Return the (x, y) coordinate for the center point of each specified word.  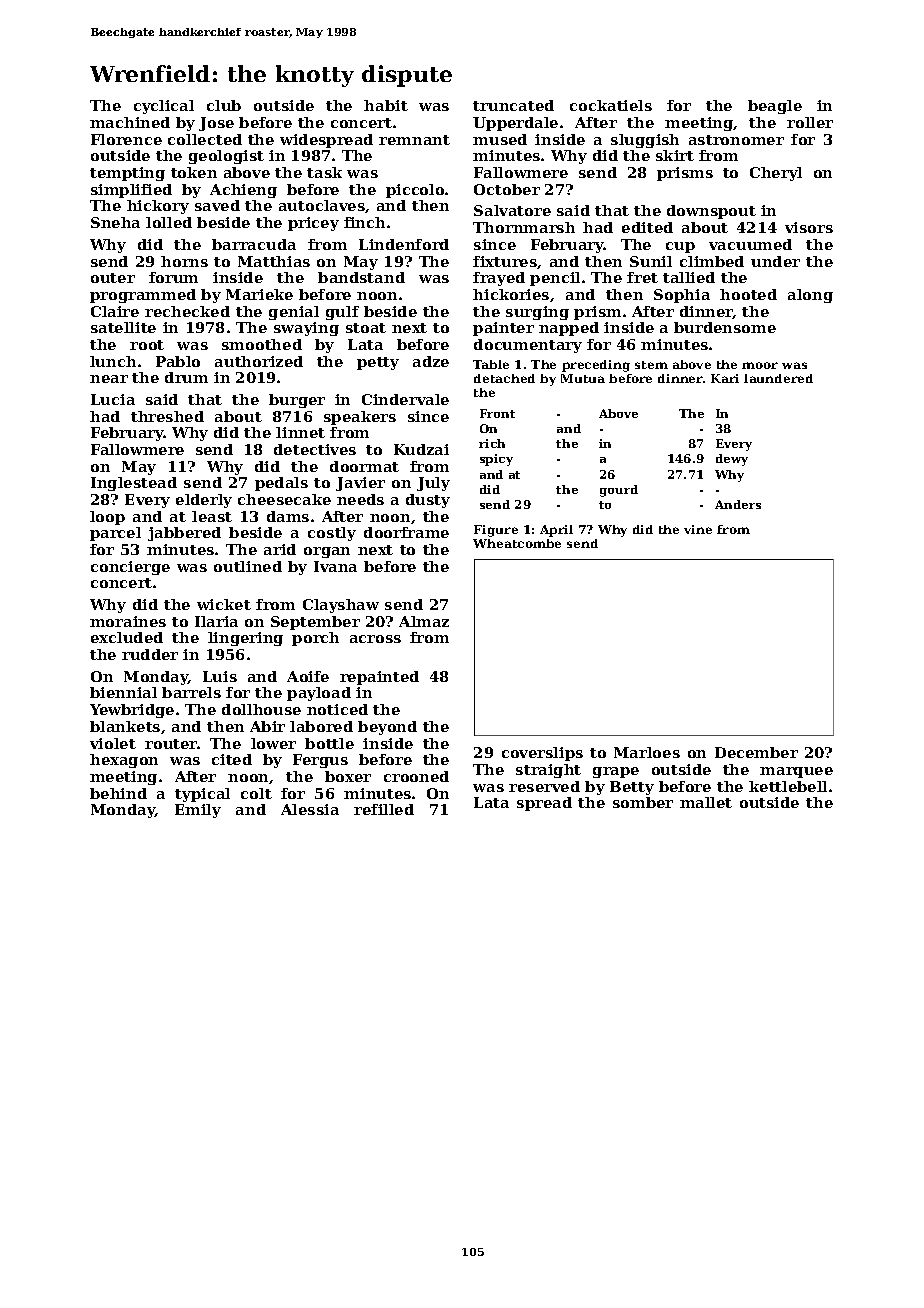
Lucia (113, 399)
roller (810, 122)
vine (698, 529)
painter (503, 329)
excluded (127, 637)
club (224, 105)
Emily (198, 811)
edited (647, 227)
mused (500, 139)
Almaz (424, 621)
